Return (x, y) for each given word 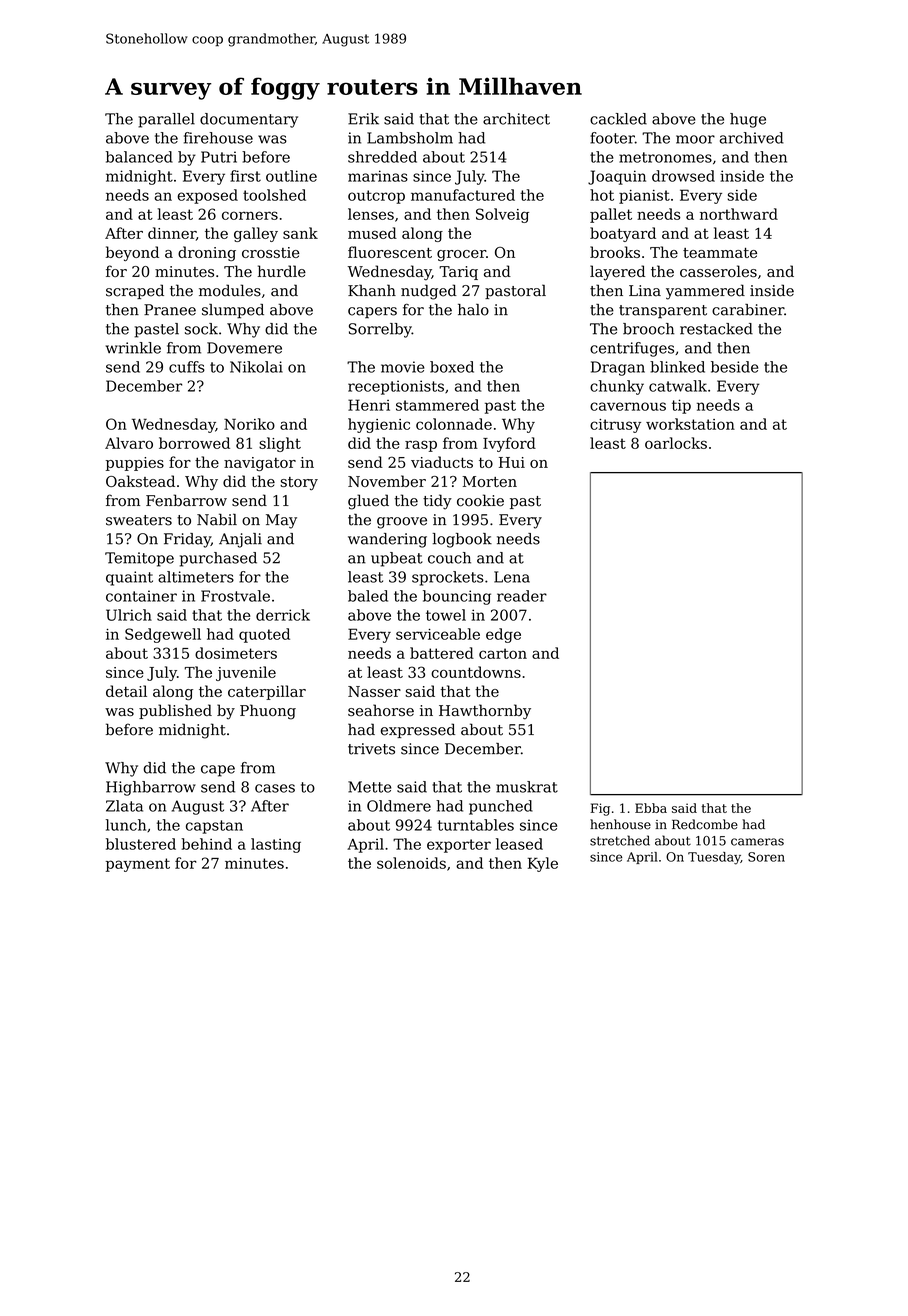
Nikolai (256, 367)
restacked (716, 329)
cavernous (628, 406)
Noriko (249, 424)
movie (403, 367)
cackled (618, 119)
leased (519, 844)
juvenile (246, 673)
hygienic (379, 425)
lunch (126, 825)
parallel (166, 120)
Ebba (651, 808)
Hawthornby (485, 712)
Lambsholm (410, 138)
